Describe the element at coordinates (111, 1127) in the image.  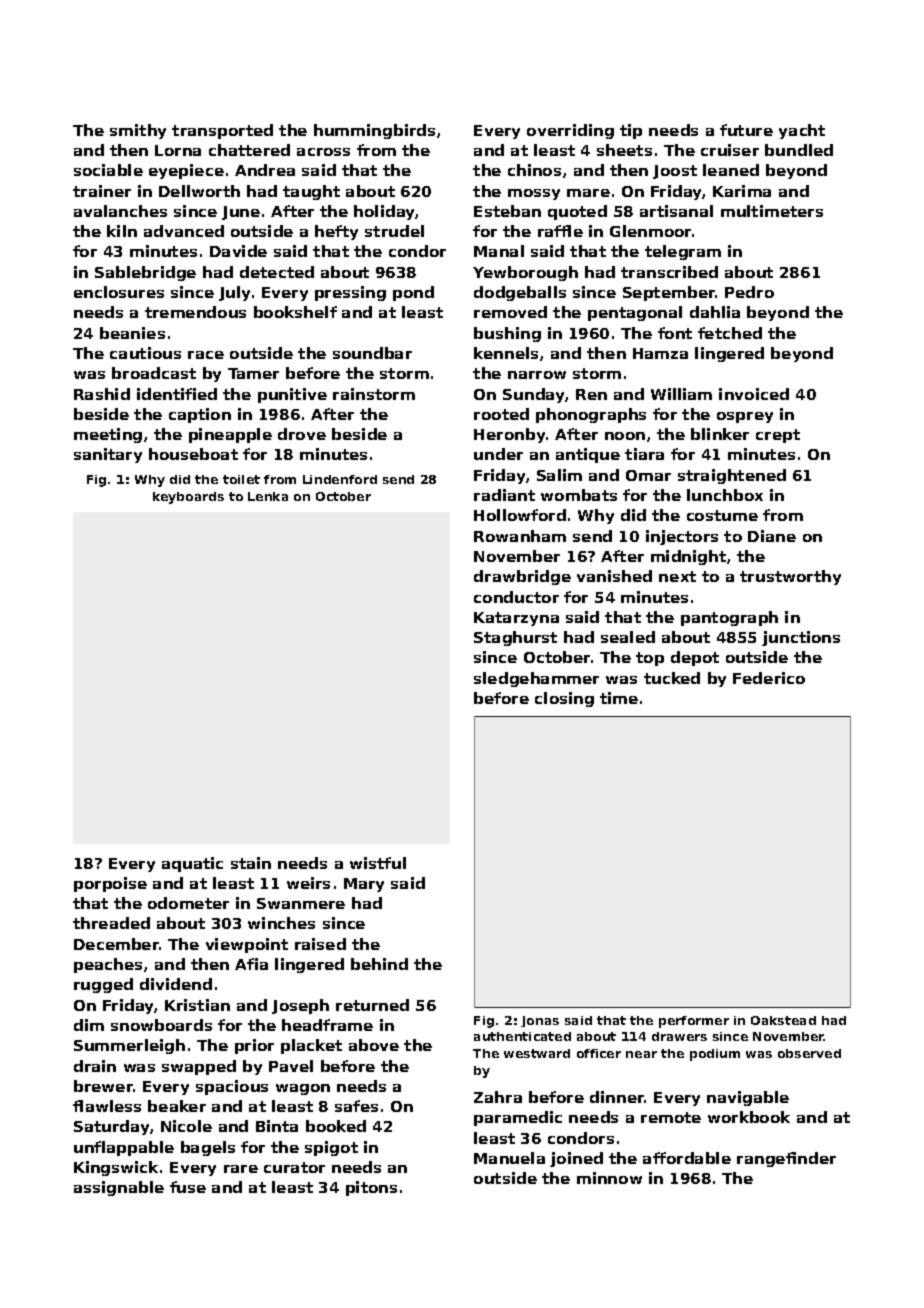
I see `Saturday` at that location.
